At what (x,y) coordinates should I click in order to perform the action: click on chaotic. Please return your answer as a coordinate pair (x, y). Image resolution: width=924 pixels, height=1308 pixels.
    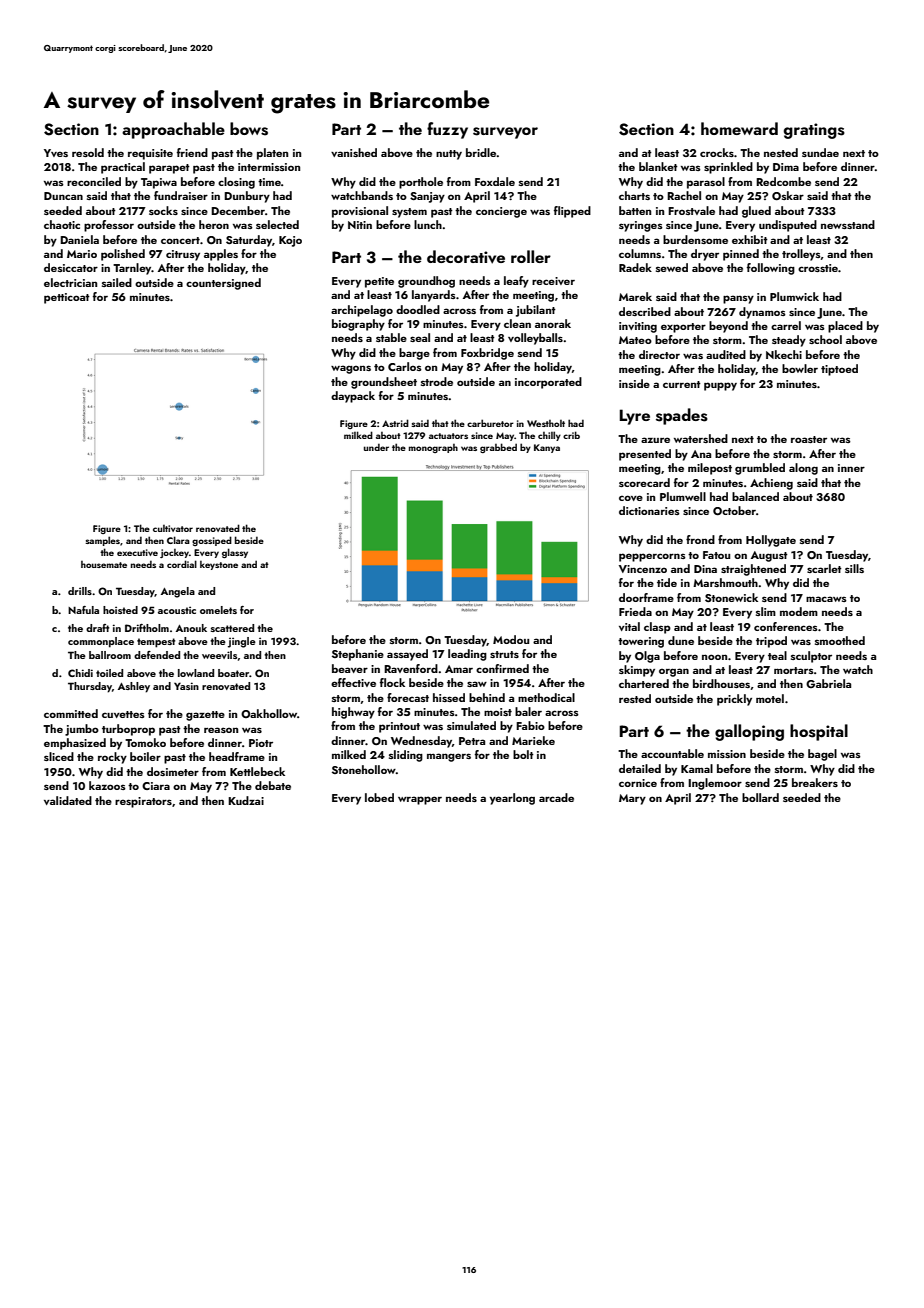
    Looking at the image, I should click on (62, 224).
